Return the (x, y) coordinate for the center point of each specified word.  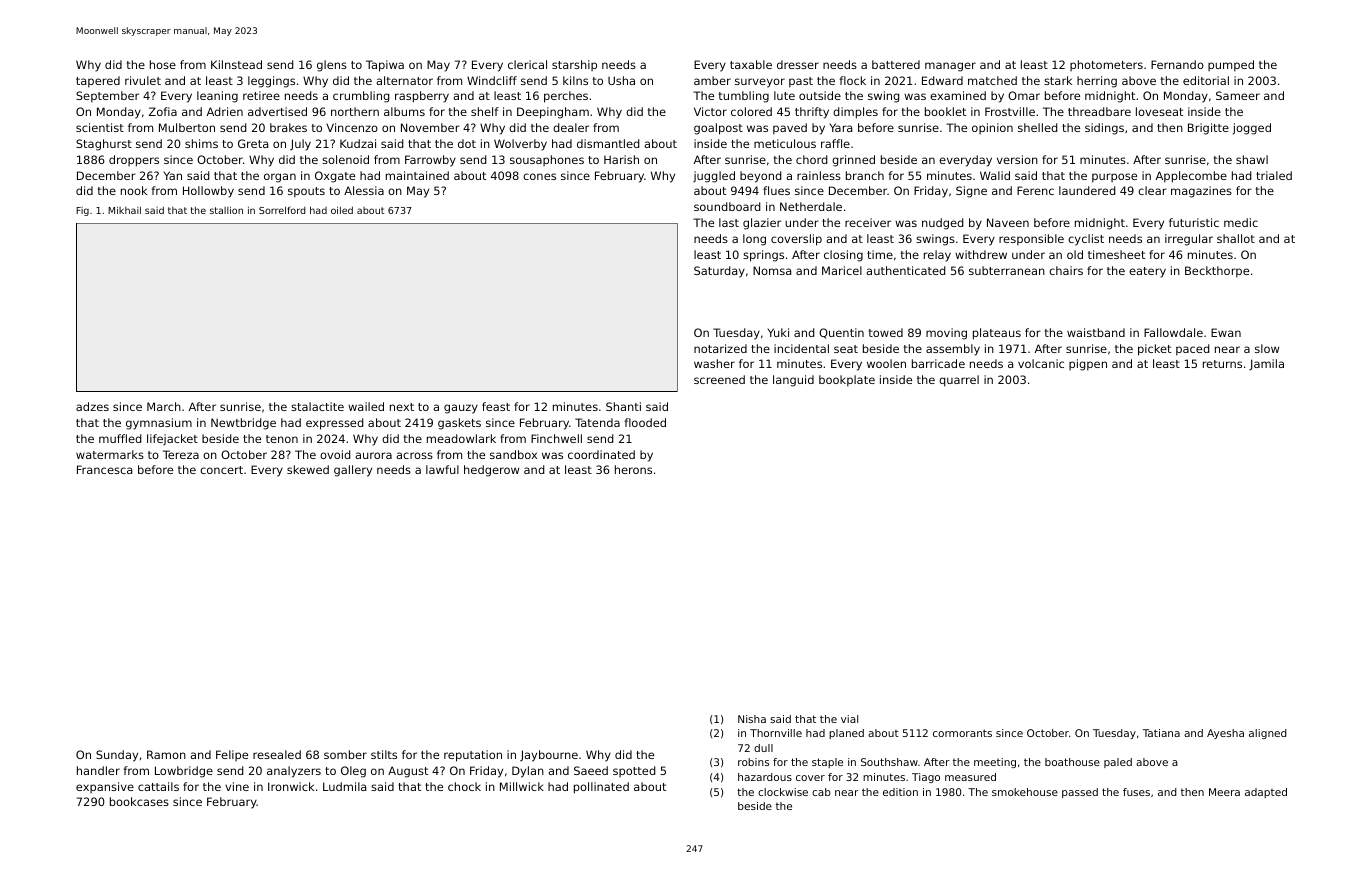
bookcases (139, 801)
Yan (173, 175)
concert (221, 470)
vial (849, 719)
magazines (1201, 192)
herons (633, 469)
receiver (868, 222)
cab (821, 792)
